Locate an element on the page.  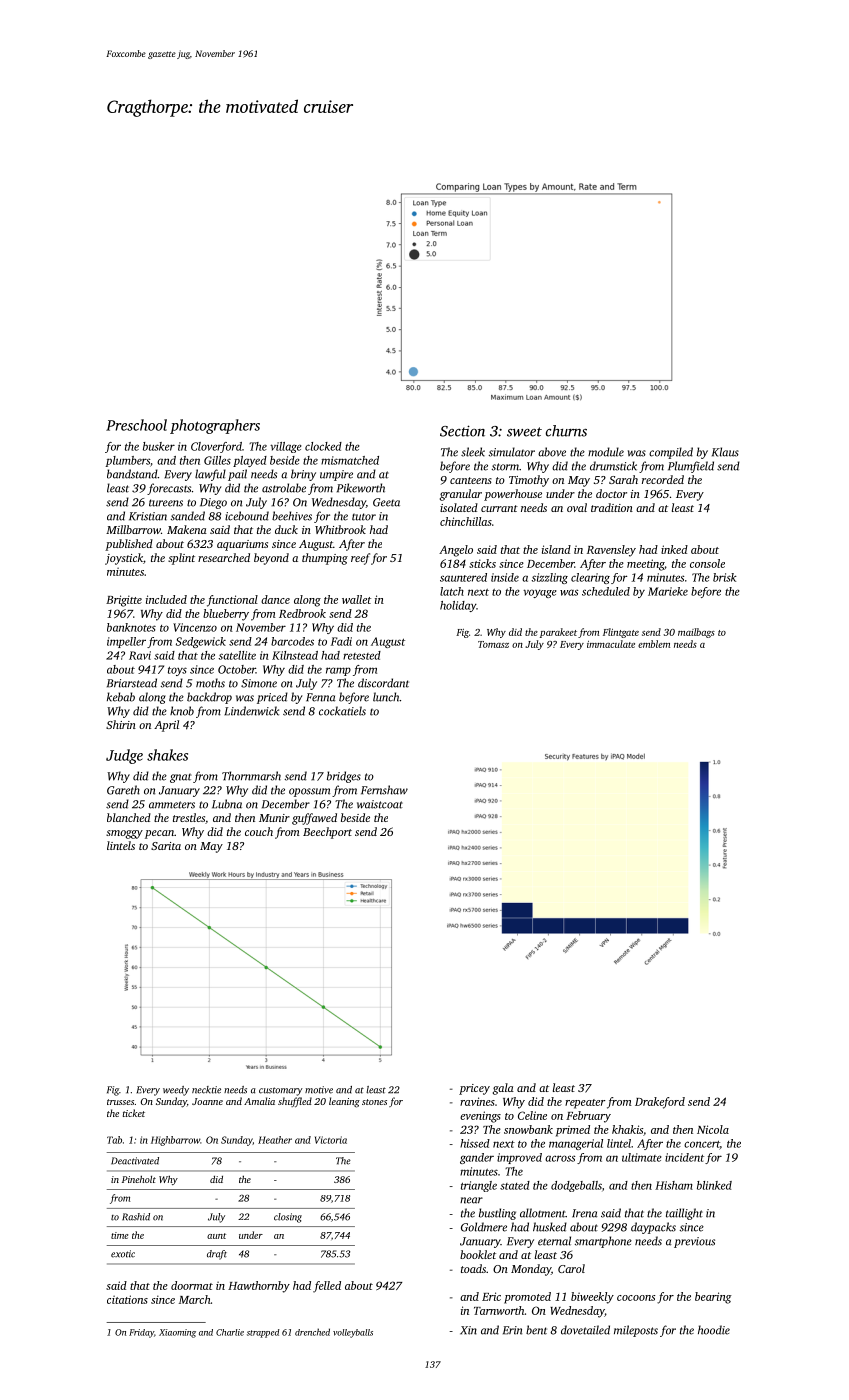
Judge is located at coordinates (124, 756).
